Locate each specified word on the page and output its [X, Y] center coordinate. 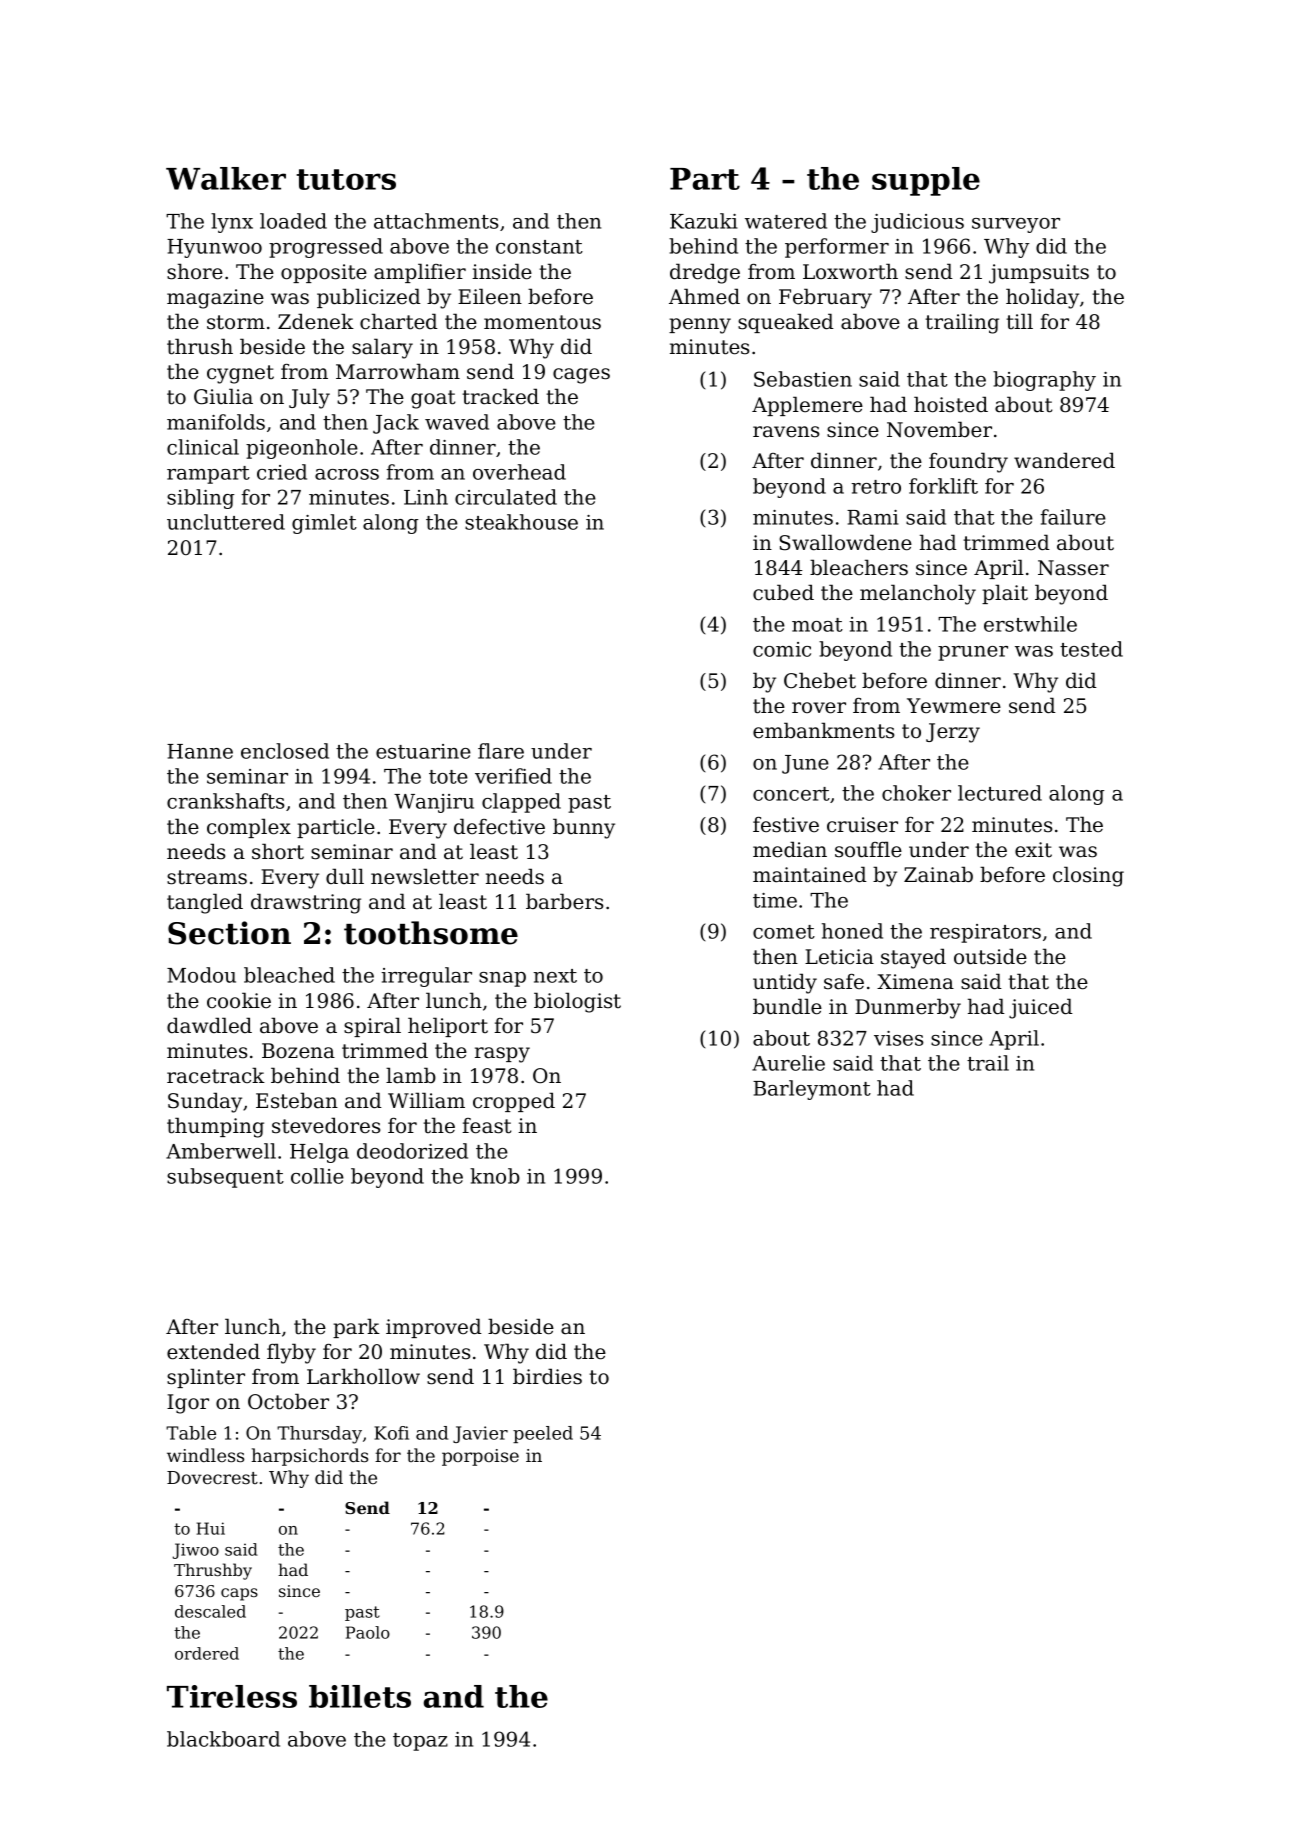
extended [213, 1351]
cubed [783, 592]
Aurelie [788, 1063]
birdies [547, 1376]
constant [539, 247]
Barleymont [812, 1090]
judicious [917, 223]
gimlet [324, 524]
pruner [973, 653]
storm [236, 322]
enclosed [285, 751]
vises [899, 1038]
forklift [943, 486]
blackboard [223, 1739]
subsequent [225, 1178]
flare [501, 751]
